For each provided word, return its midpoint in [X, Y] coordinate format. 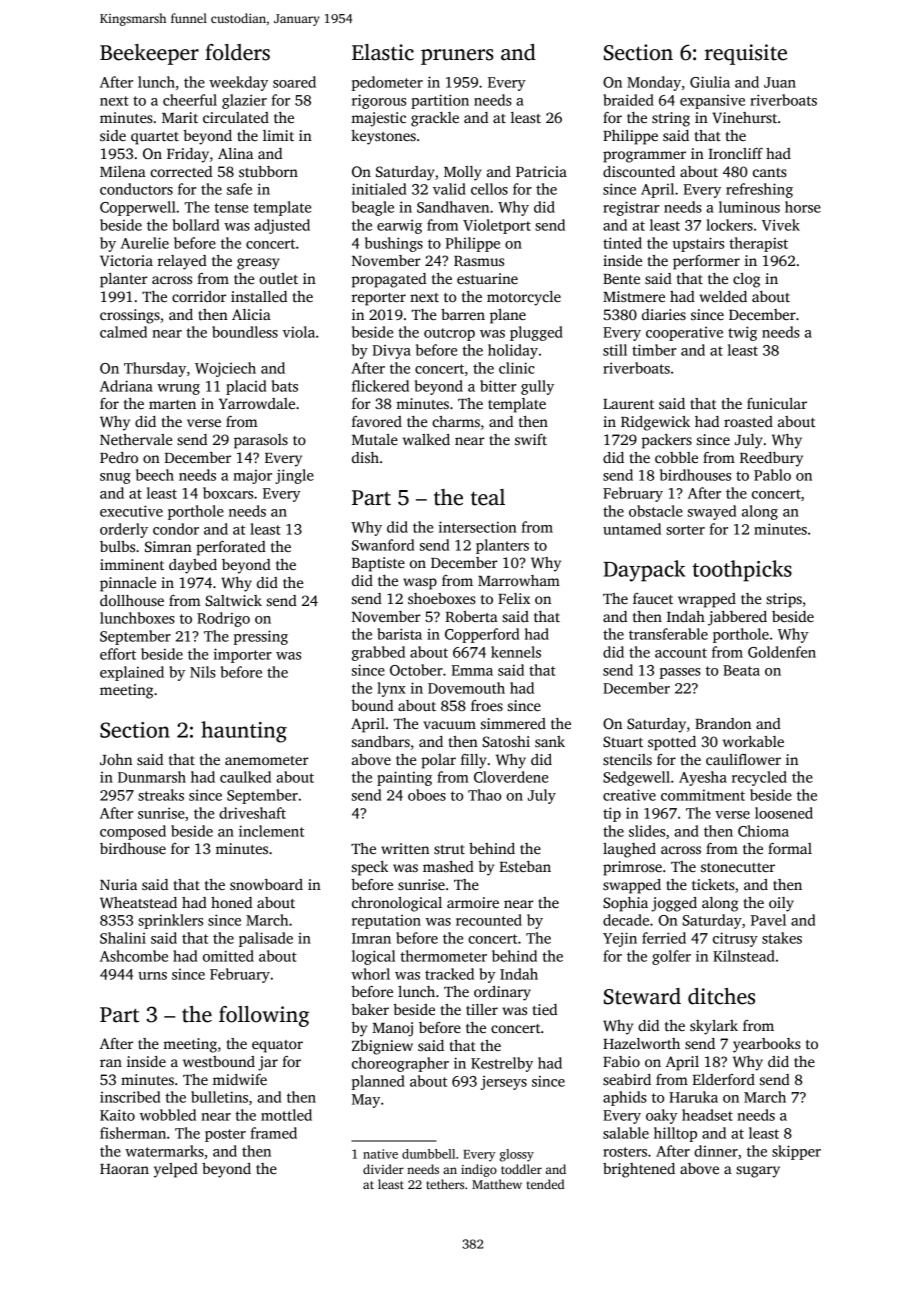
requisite [746, 54]
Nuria [118, 884]
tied [545, 1009]
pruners [457, 57]
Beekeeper [149, 54]
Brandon [723, 723]
